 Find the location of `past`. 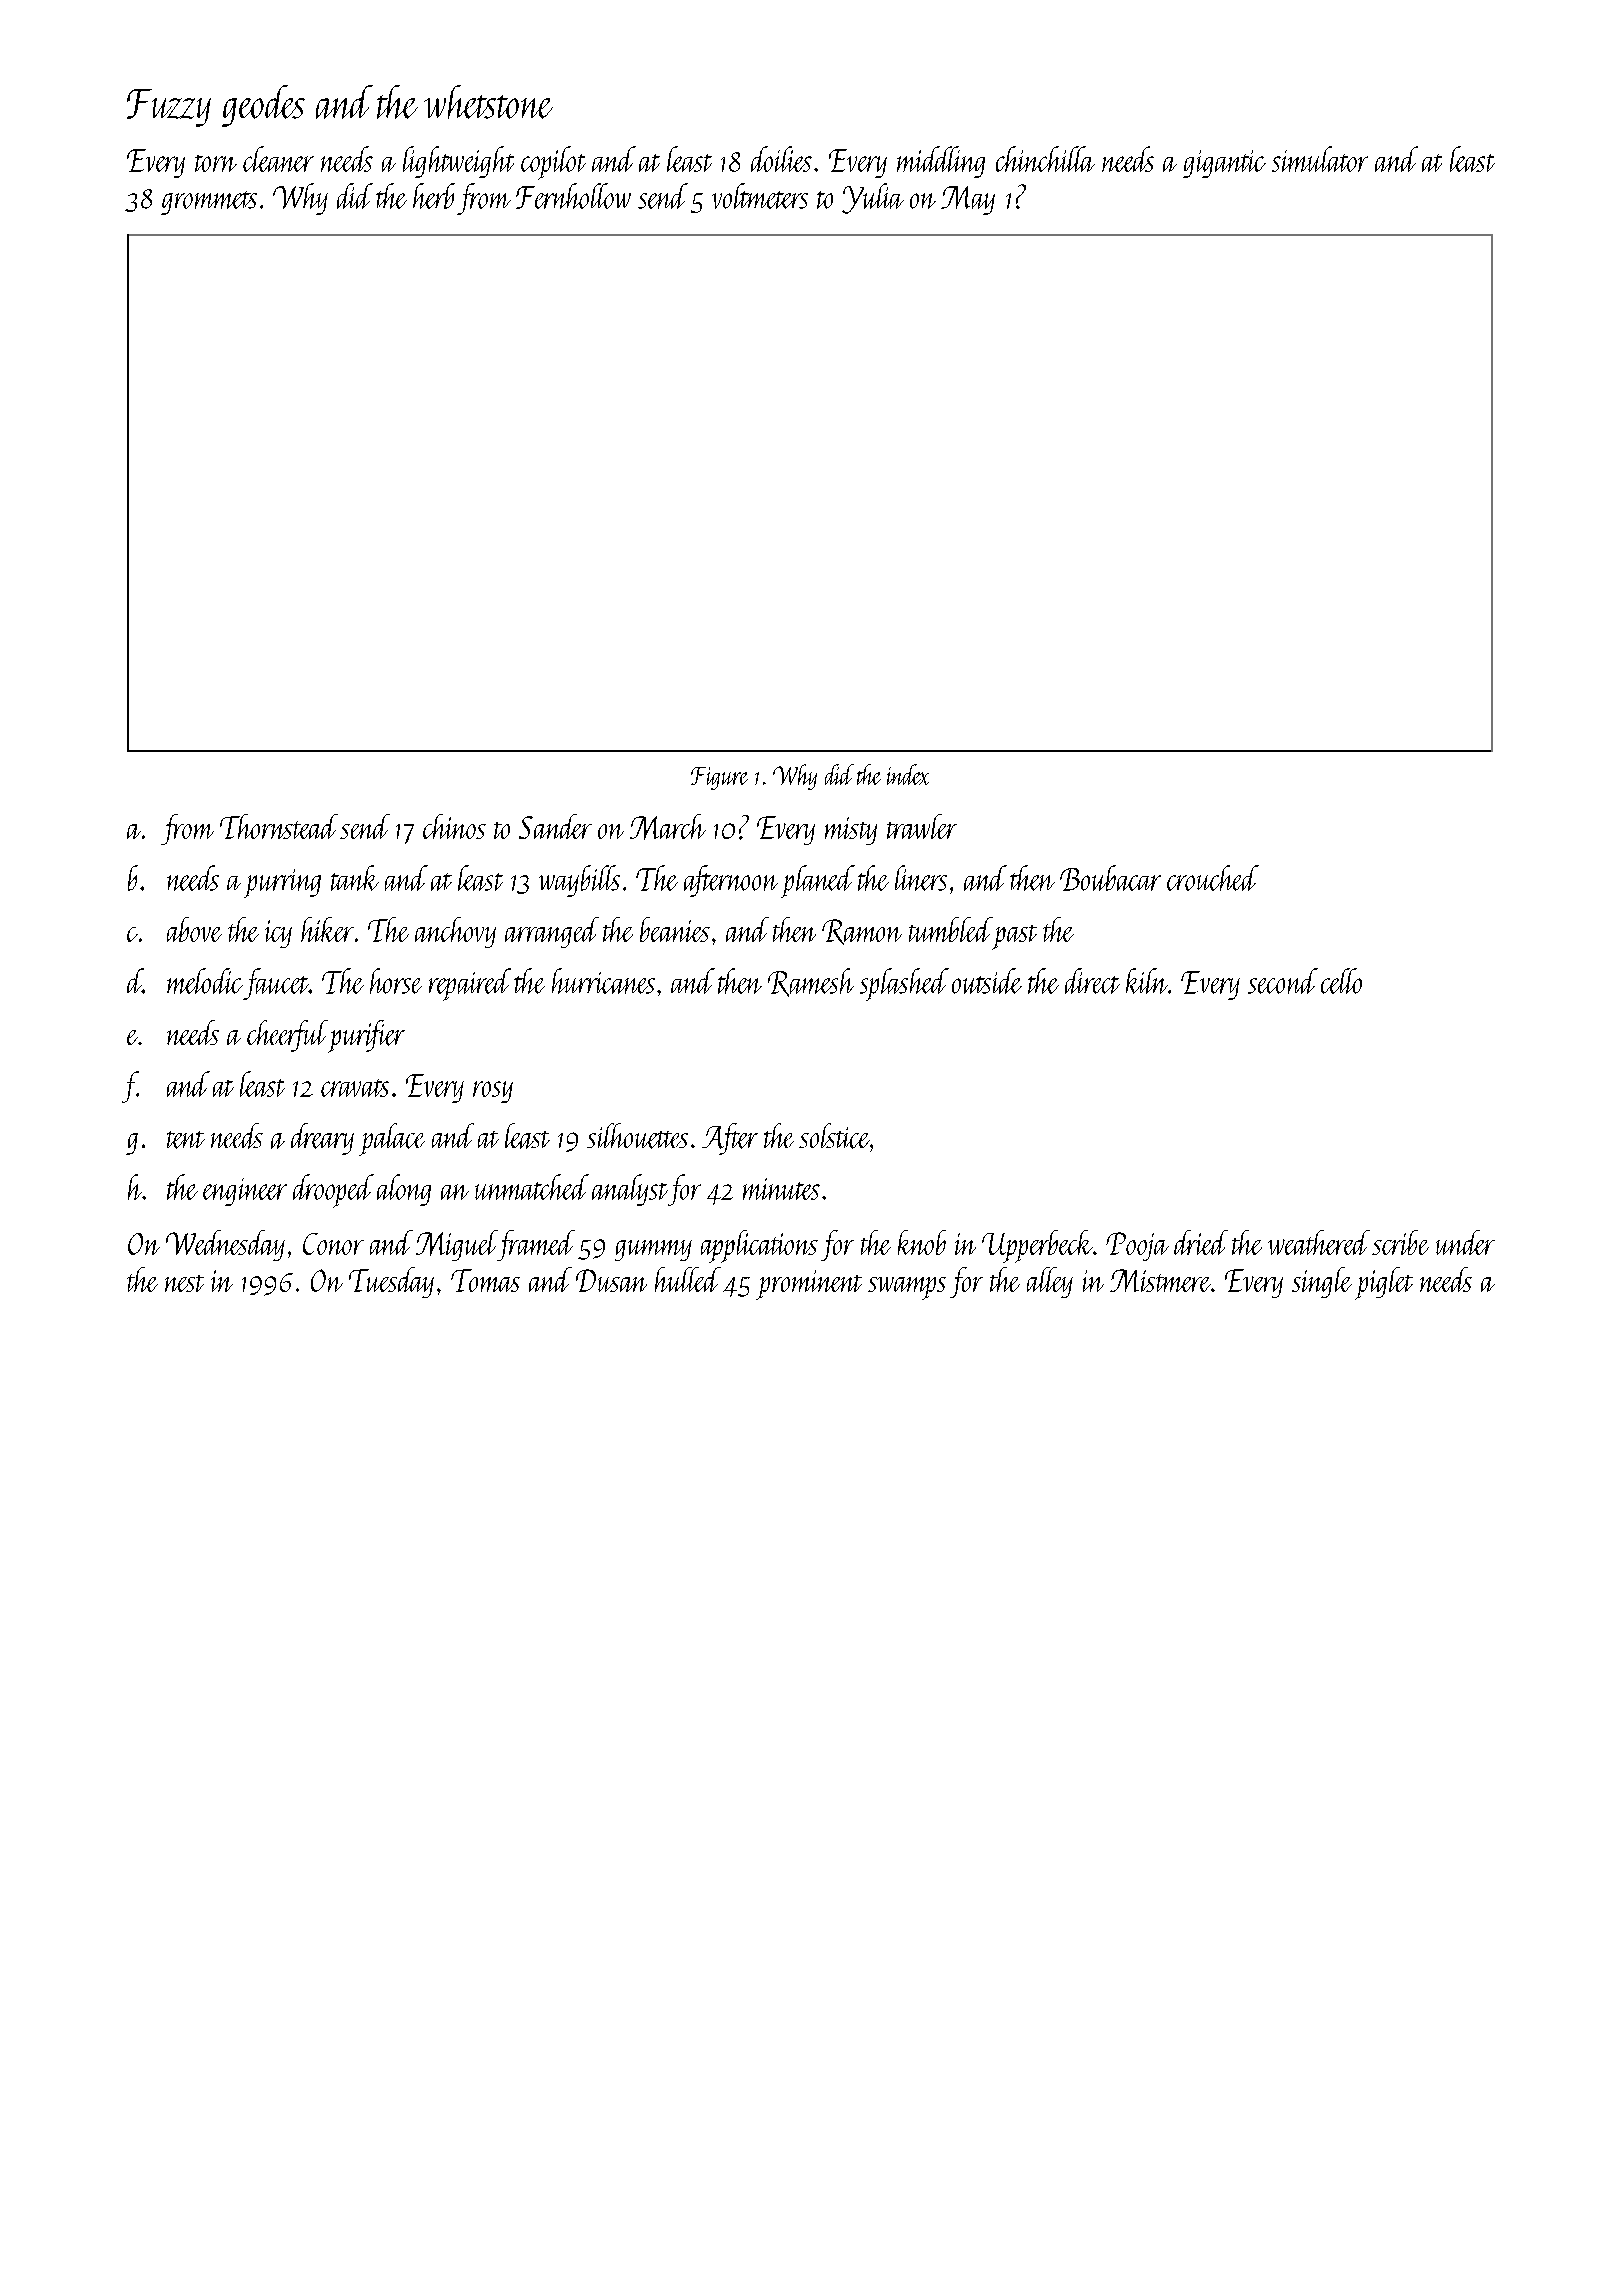

past is located at coordinates (1014, 937).
